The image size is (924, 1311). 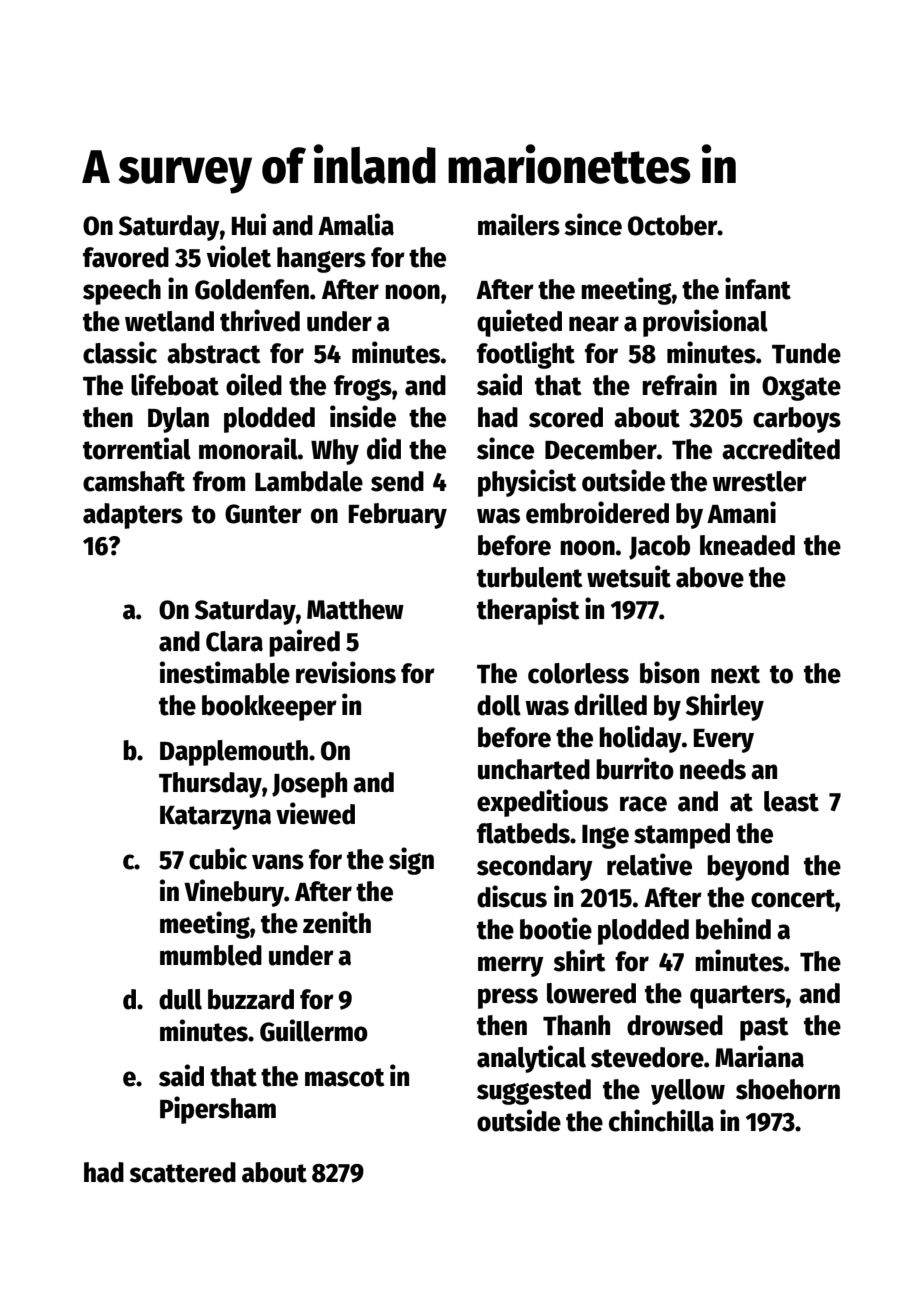 What do you see at coordinates (211, 955) in the page?
I see `mumbled` at bounding box center [211, 955].
